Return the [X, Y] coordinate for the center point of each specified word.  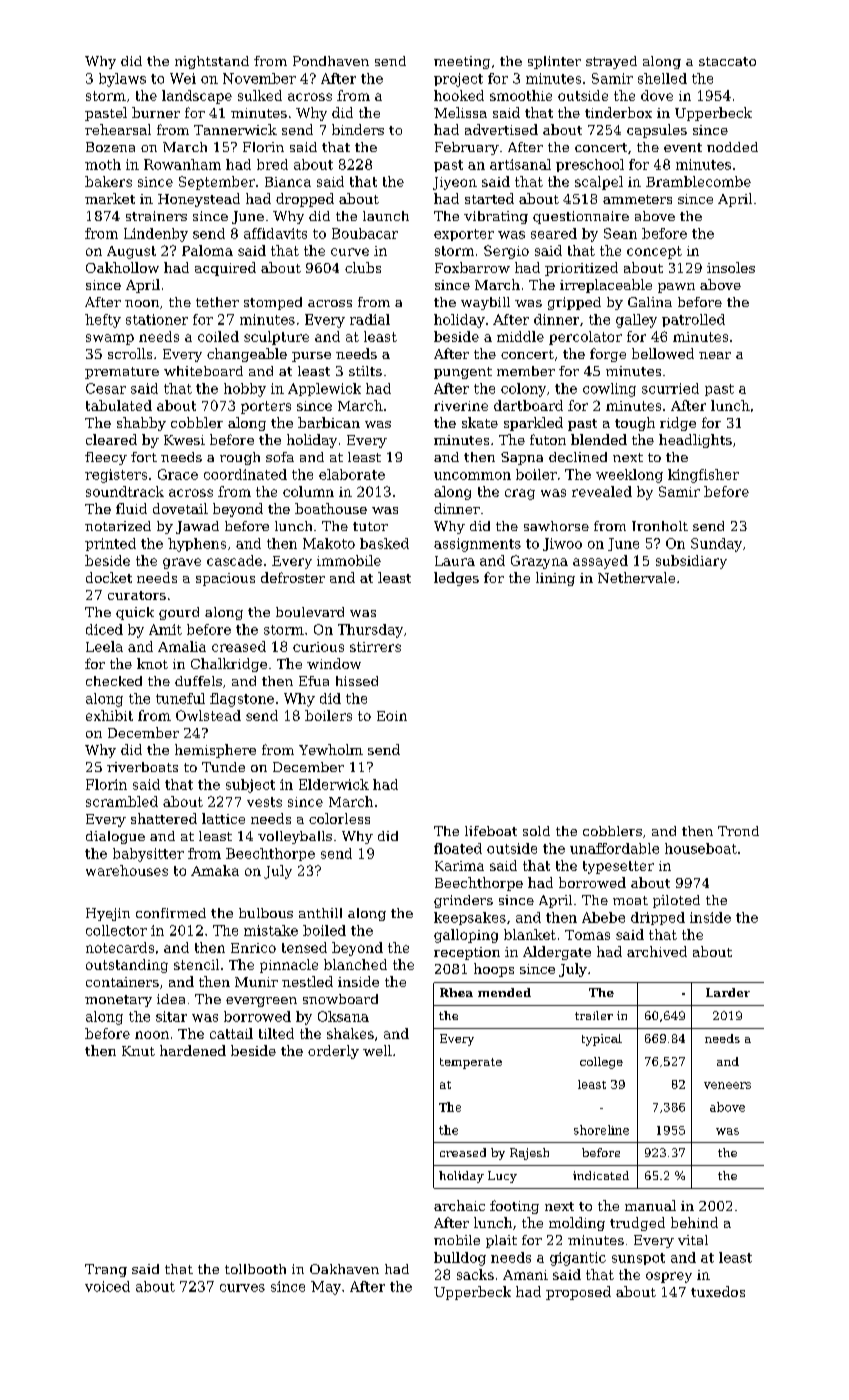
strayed [611, 62]
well [377, 1050]
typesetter [618, 867]
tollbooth [255, 1269]
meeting [462, 62]
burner [156, 112]
